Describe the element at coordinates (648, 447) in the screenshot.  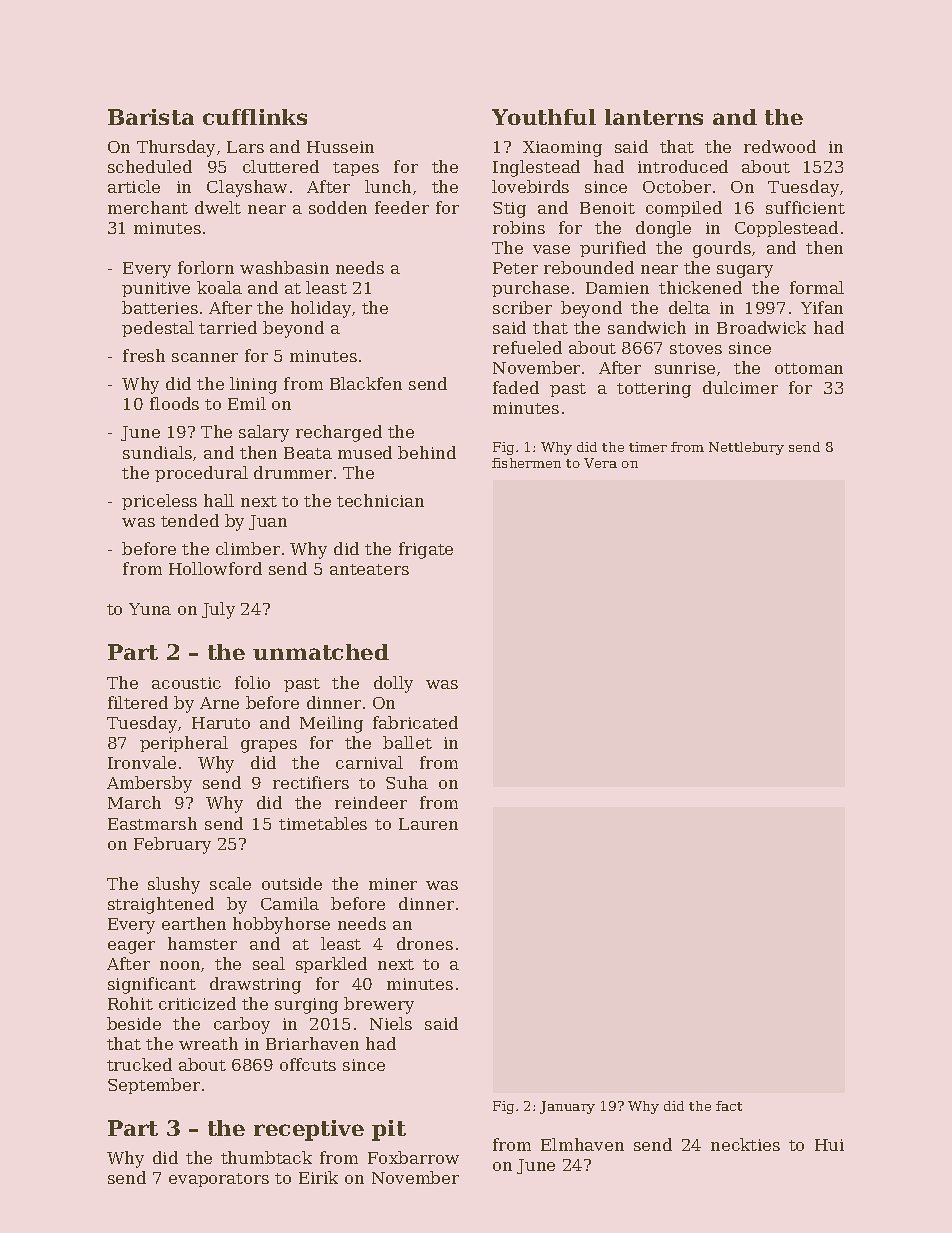
I see `timer` at that location.
